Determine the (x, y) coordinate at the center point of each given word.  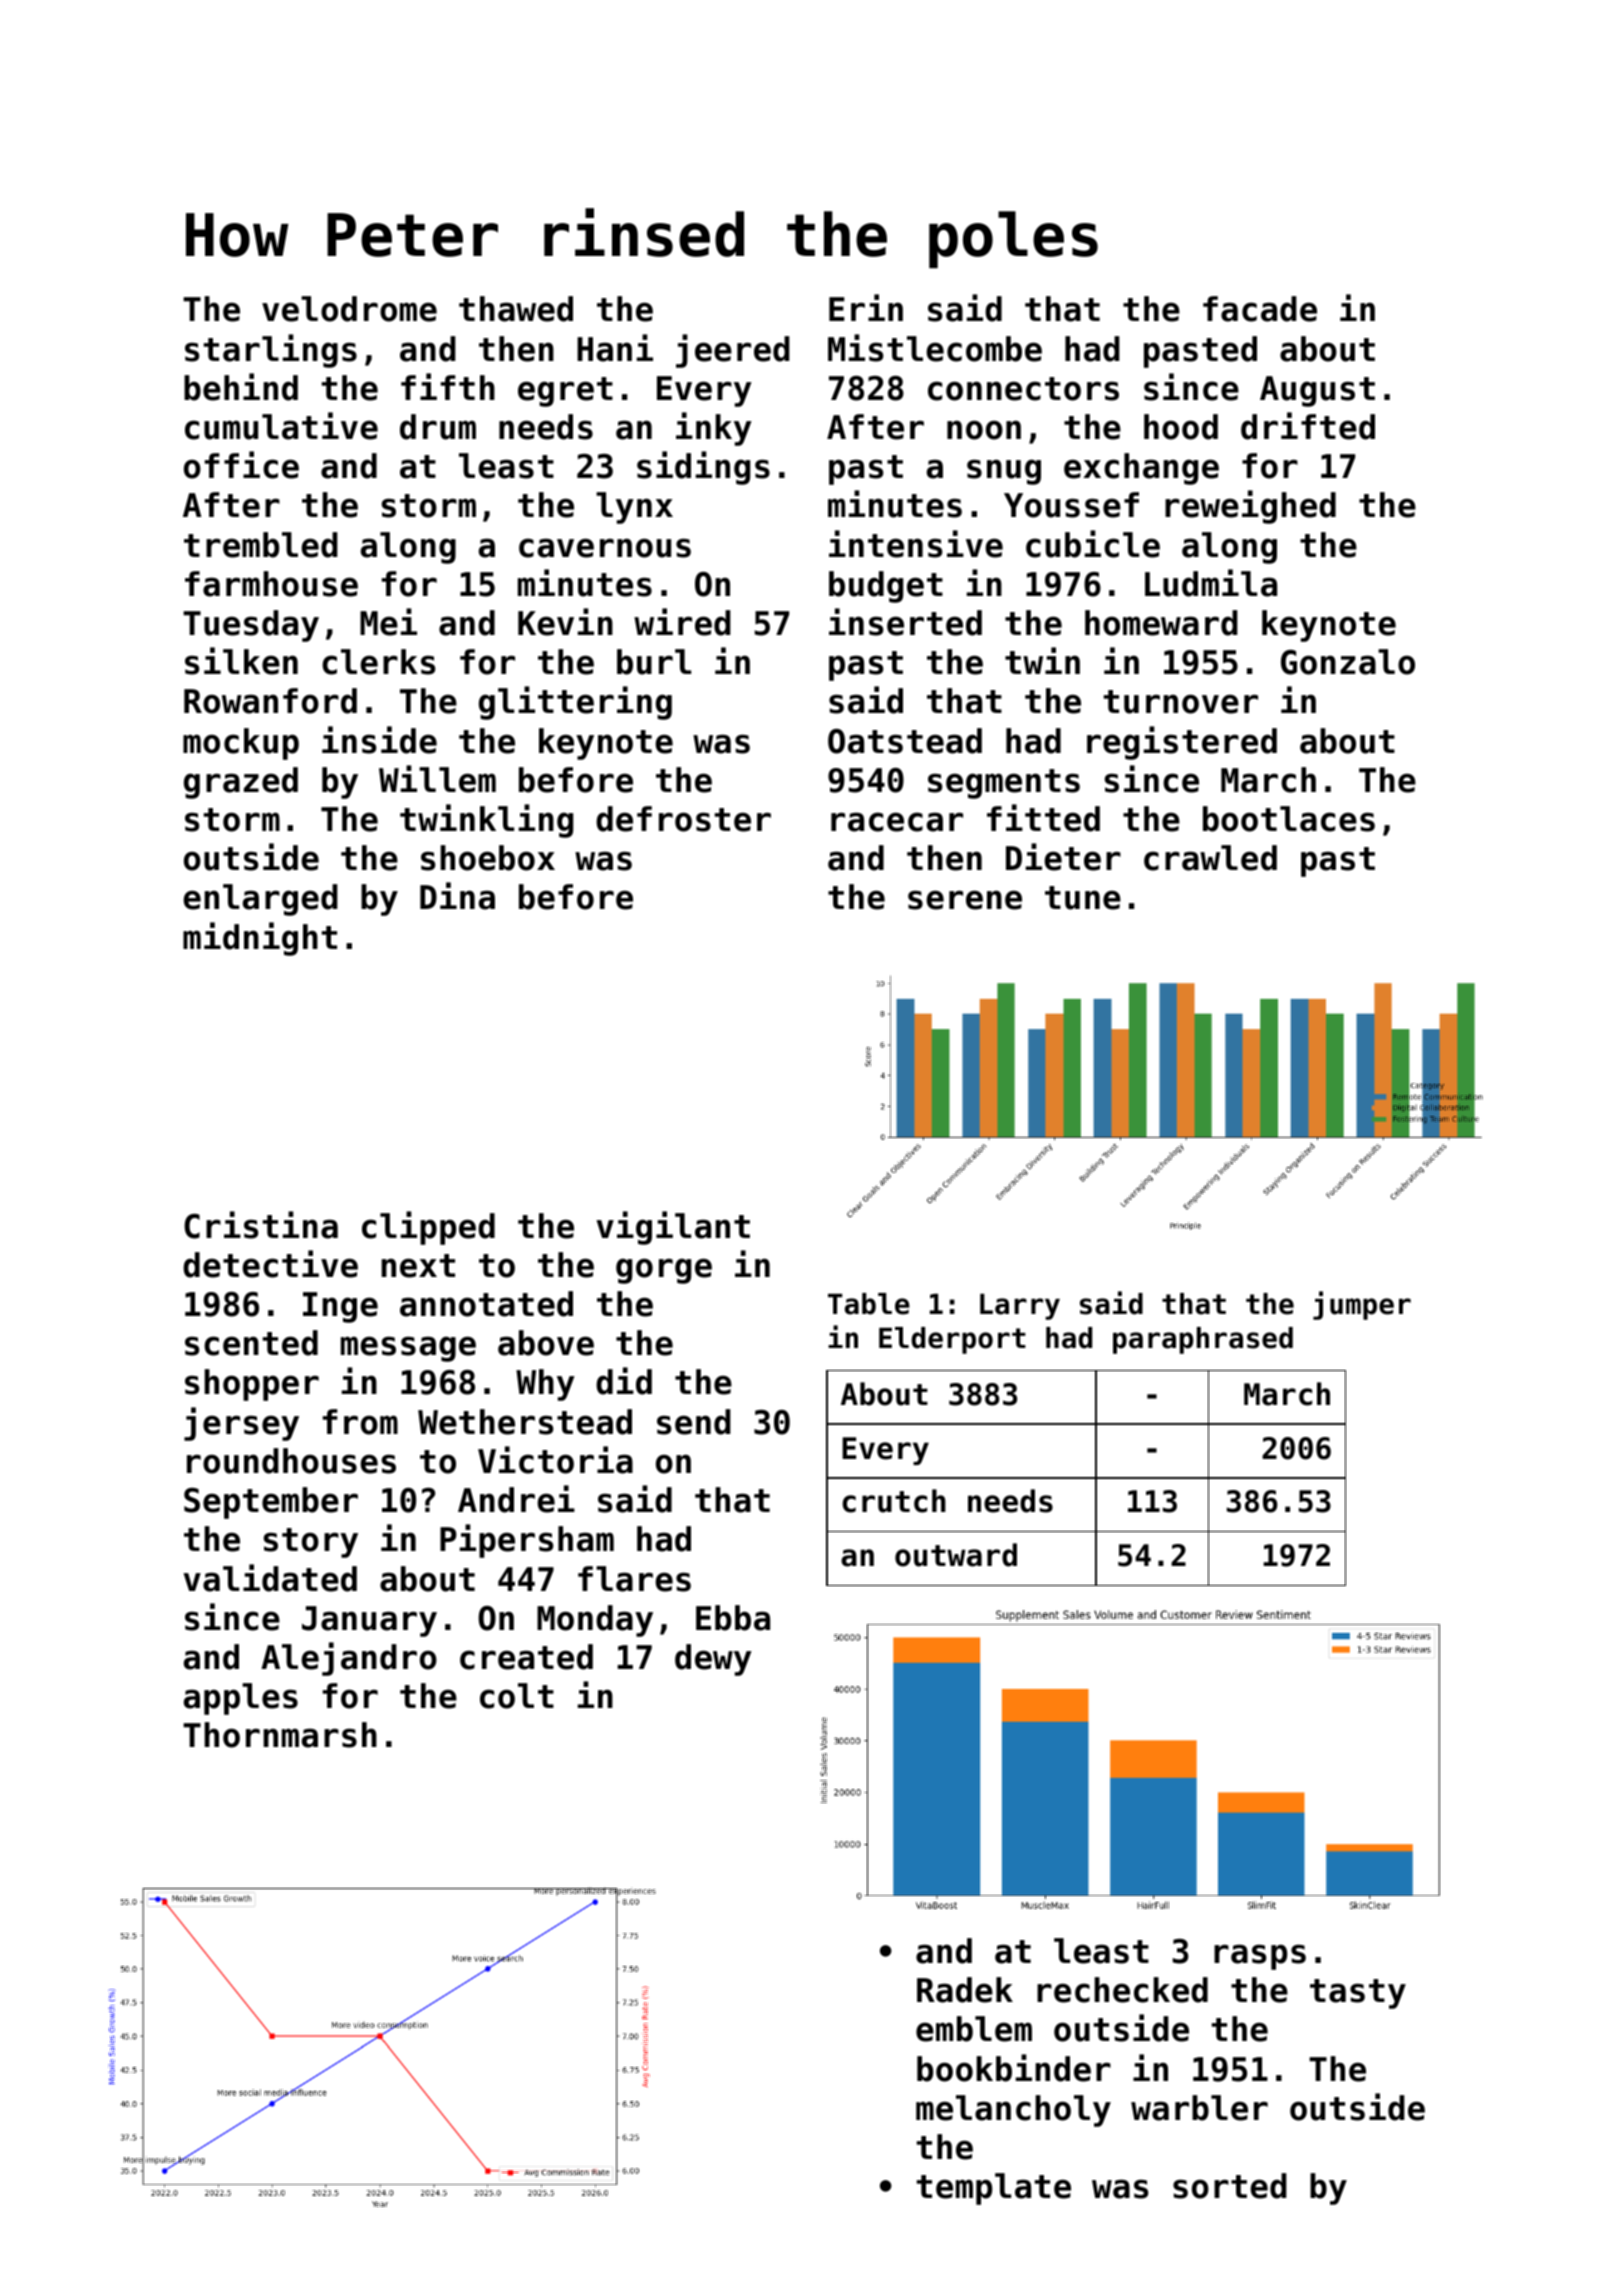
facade (1260, 309)
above (546, 1343)
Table (869, 1304)
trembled (261, 545)
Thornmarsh (280, 1735)
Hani (615, 348)
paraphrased (1203, 1340)
